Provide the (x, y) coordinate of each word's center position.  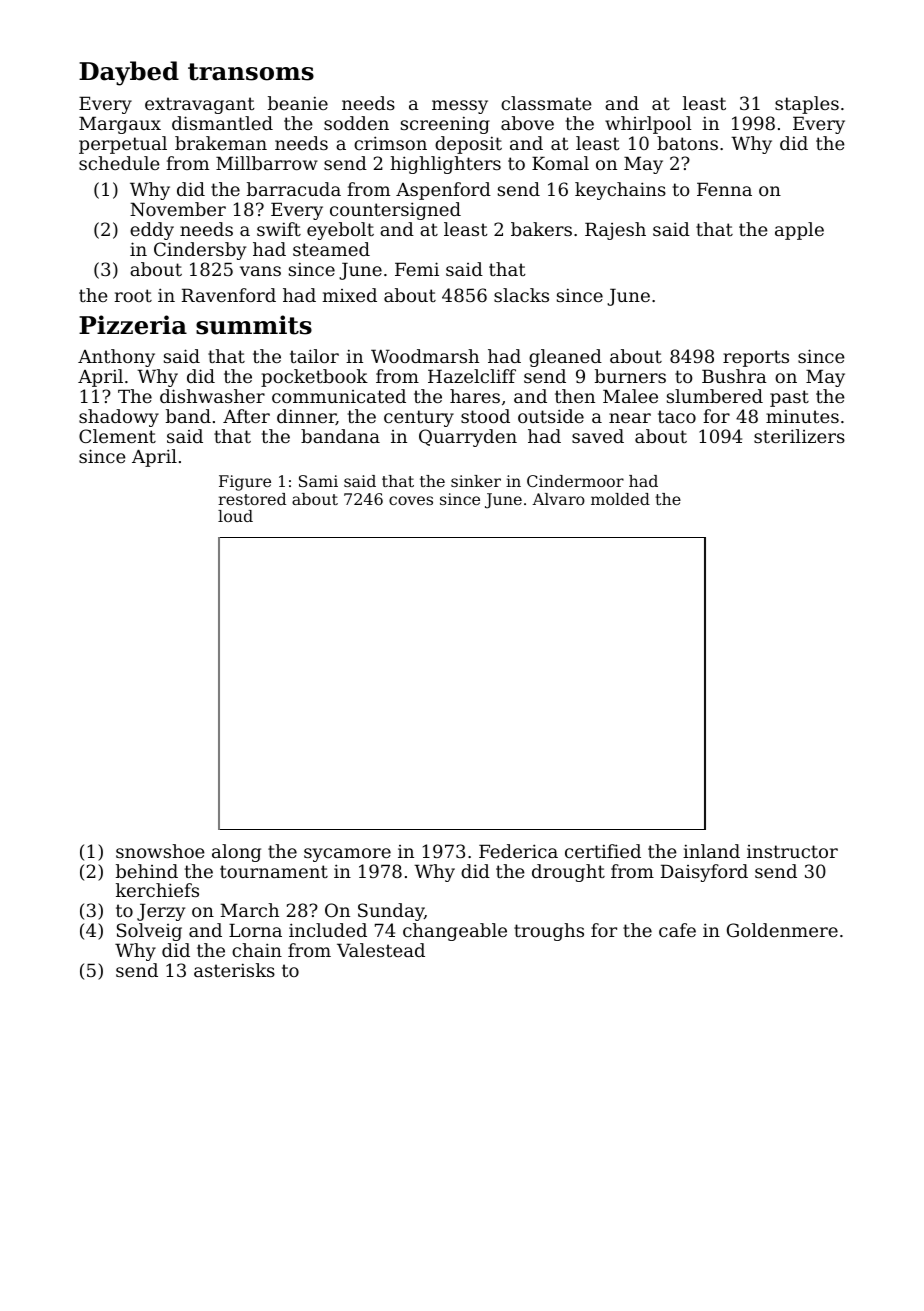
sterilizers (799, 436)
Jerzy (161, 912)
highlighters (445, 165)
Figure (245, 483)
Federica (518, 851)
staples (807, 105)
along (236, 853)
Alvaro (558, 499)
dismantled (222, 123)
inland (711, 851)
